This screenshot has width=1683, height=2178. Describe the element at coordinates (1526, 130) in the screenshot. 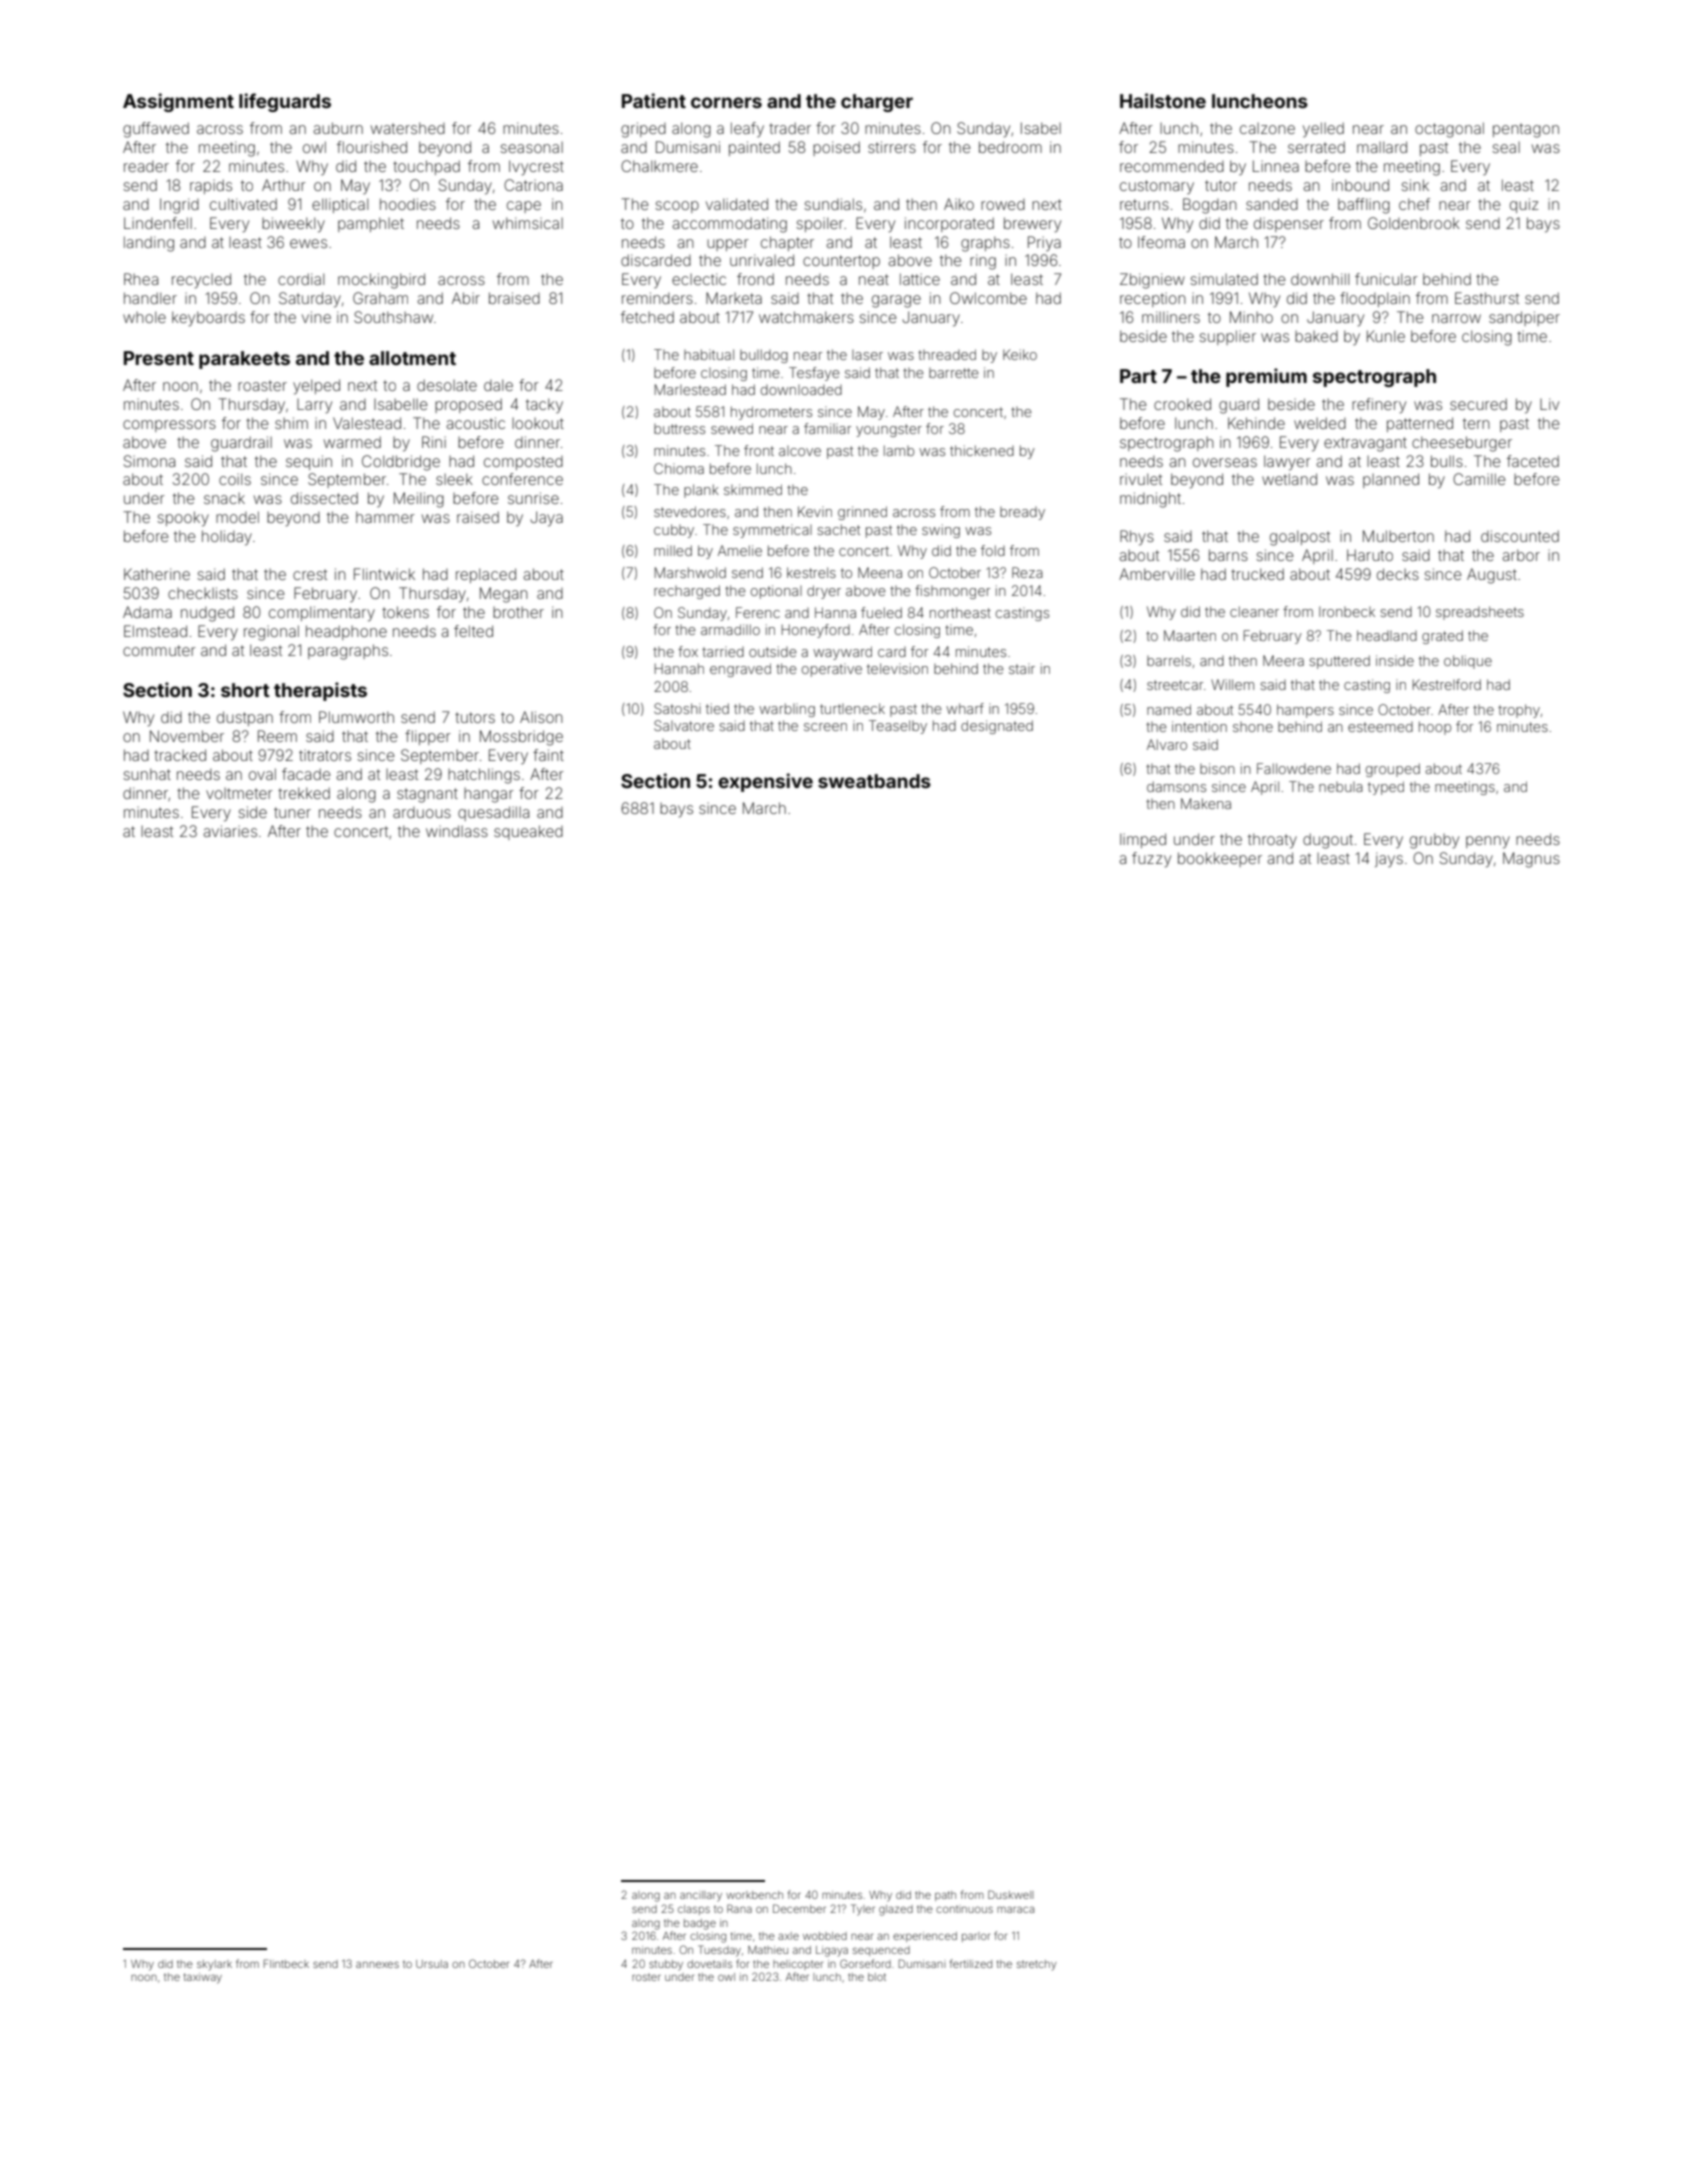

I see `pentagon` at that location.
